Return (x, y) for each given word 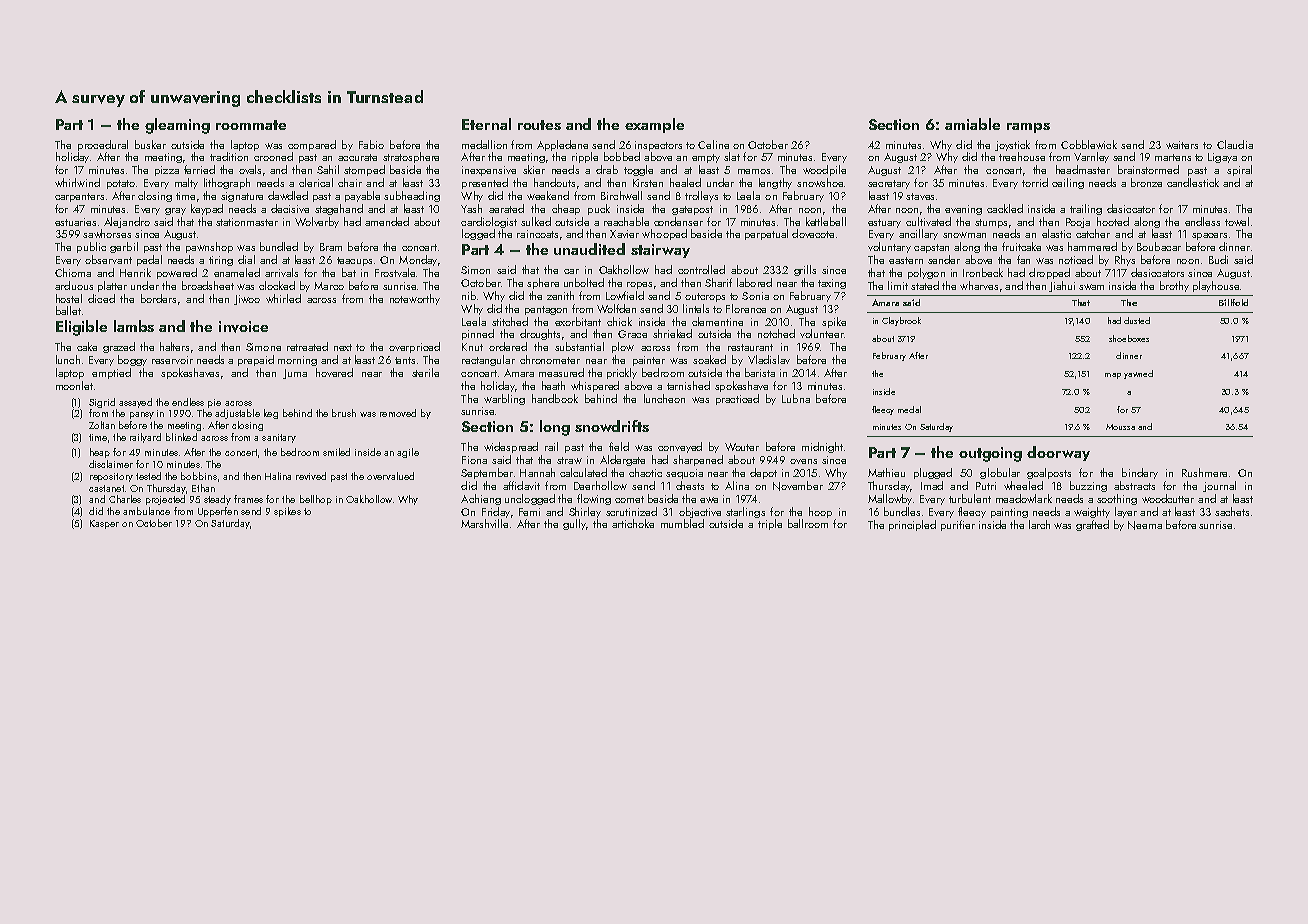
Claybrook (901, 321)
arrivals (281, 272)
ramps (1028, 128)
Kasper (104, 524)
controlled (701, 269)
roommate (251, 125)
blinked (181, 437)
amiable (972, 124)
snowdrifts (612, 426)
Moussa (1120, 427)
